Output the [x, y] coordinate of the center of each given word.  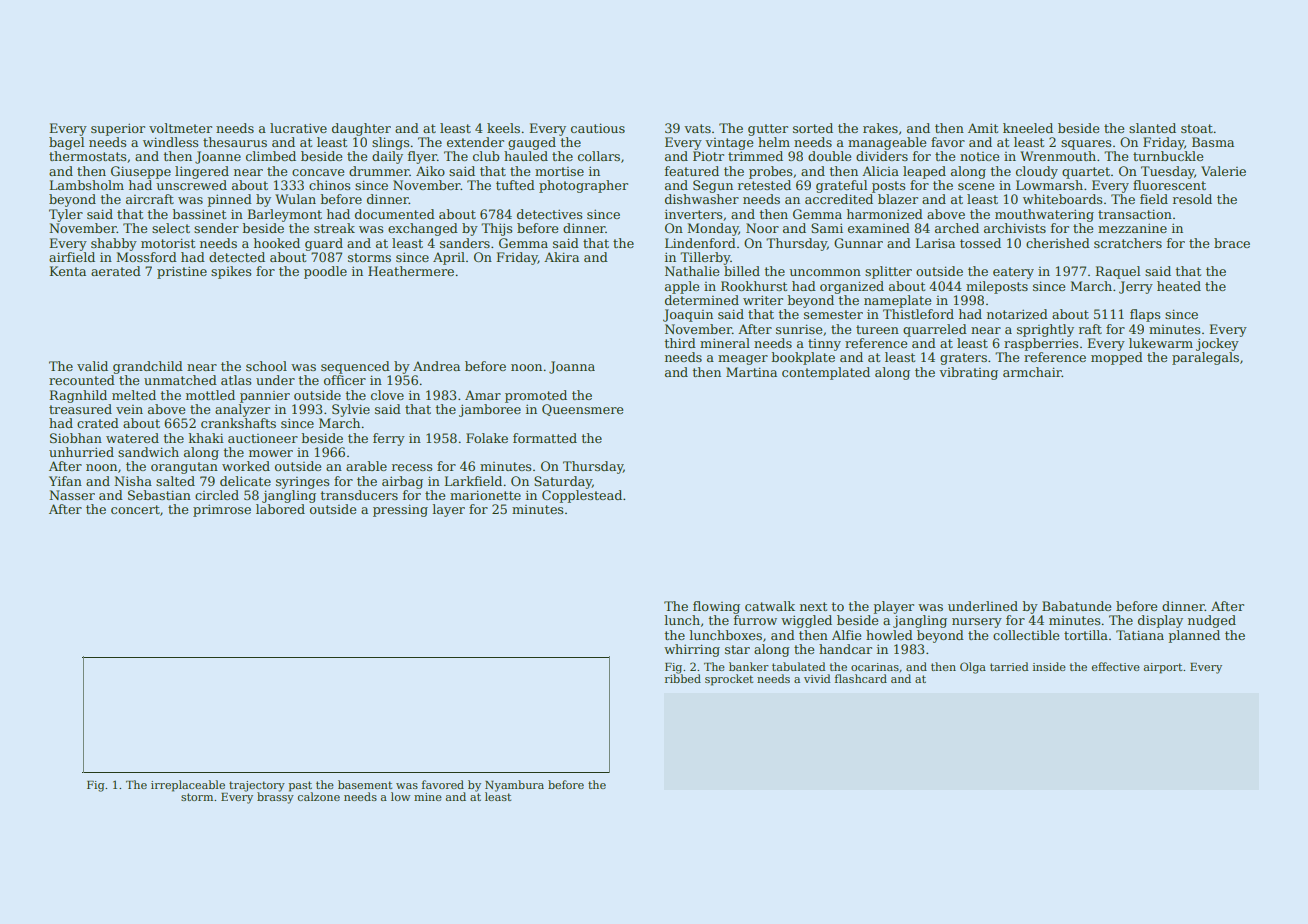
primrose [222, 510]
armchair [1032, 372]
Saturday [563, 482]
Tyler [66, 215]
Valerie [1223, 171]
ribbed [683, 678]
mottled [210, 395]
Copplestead [582, 496]
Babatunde [1076, 606]
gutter [768, 130]
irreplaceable [188, 786]
